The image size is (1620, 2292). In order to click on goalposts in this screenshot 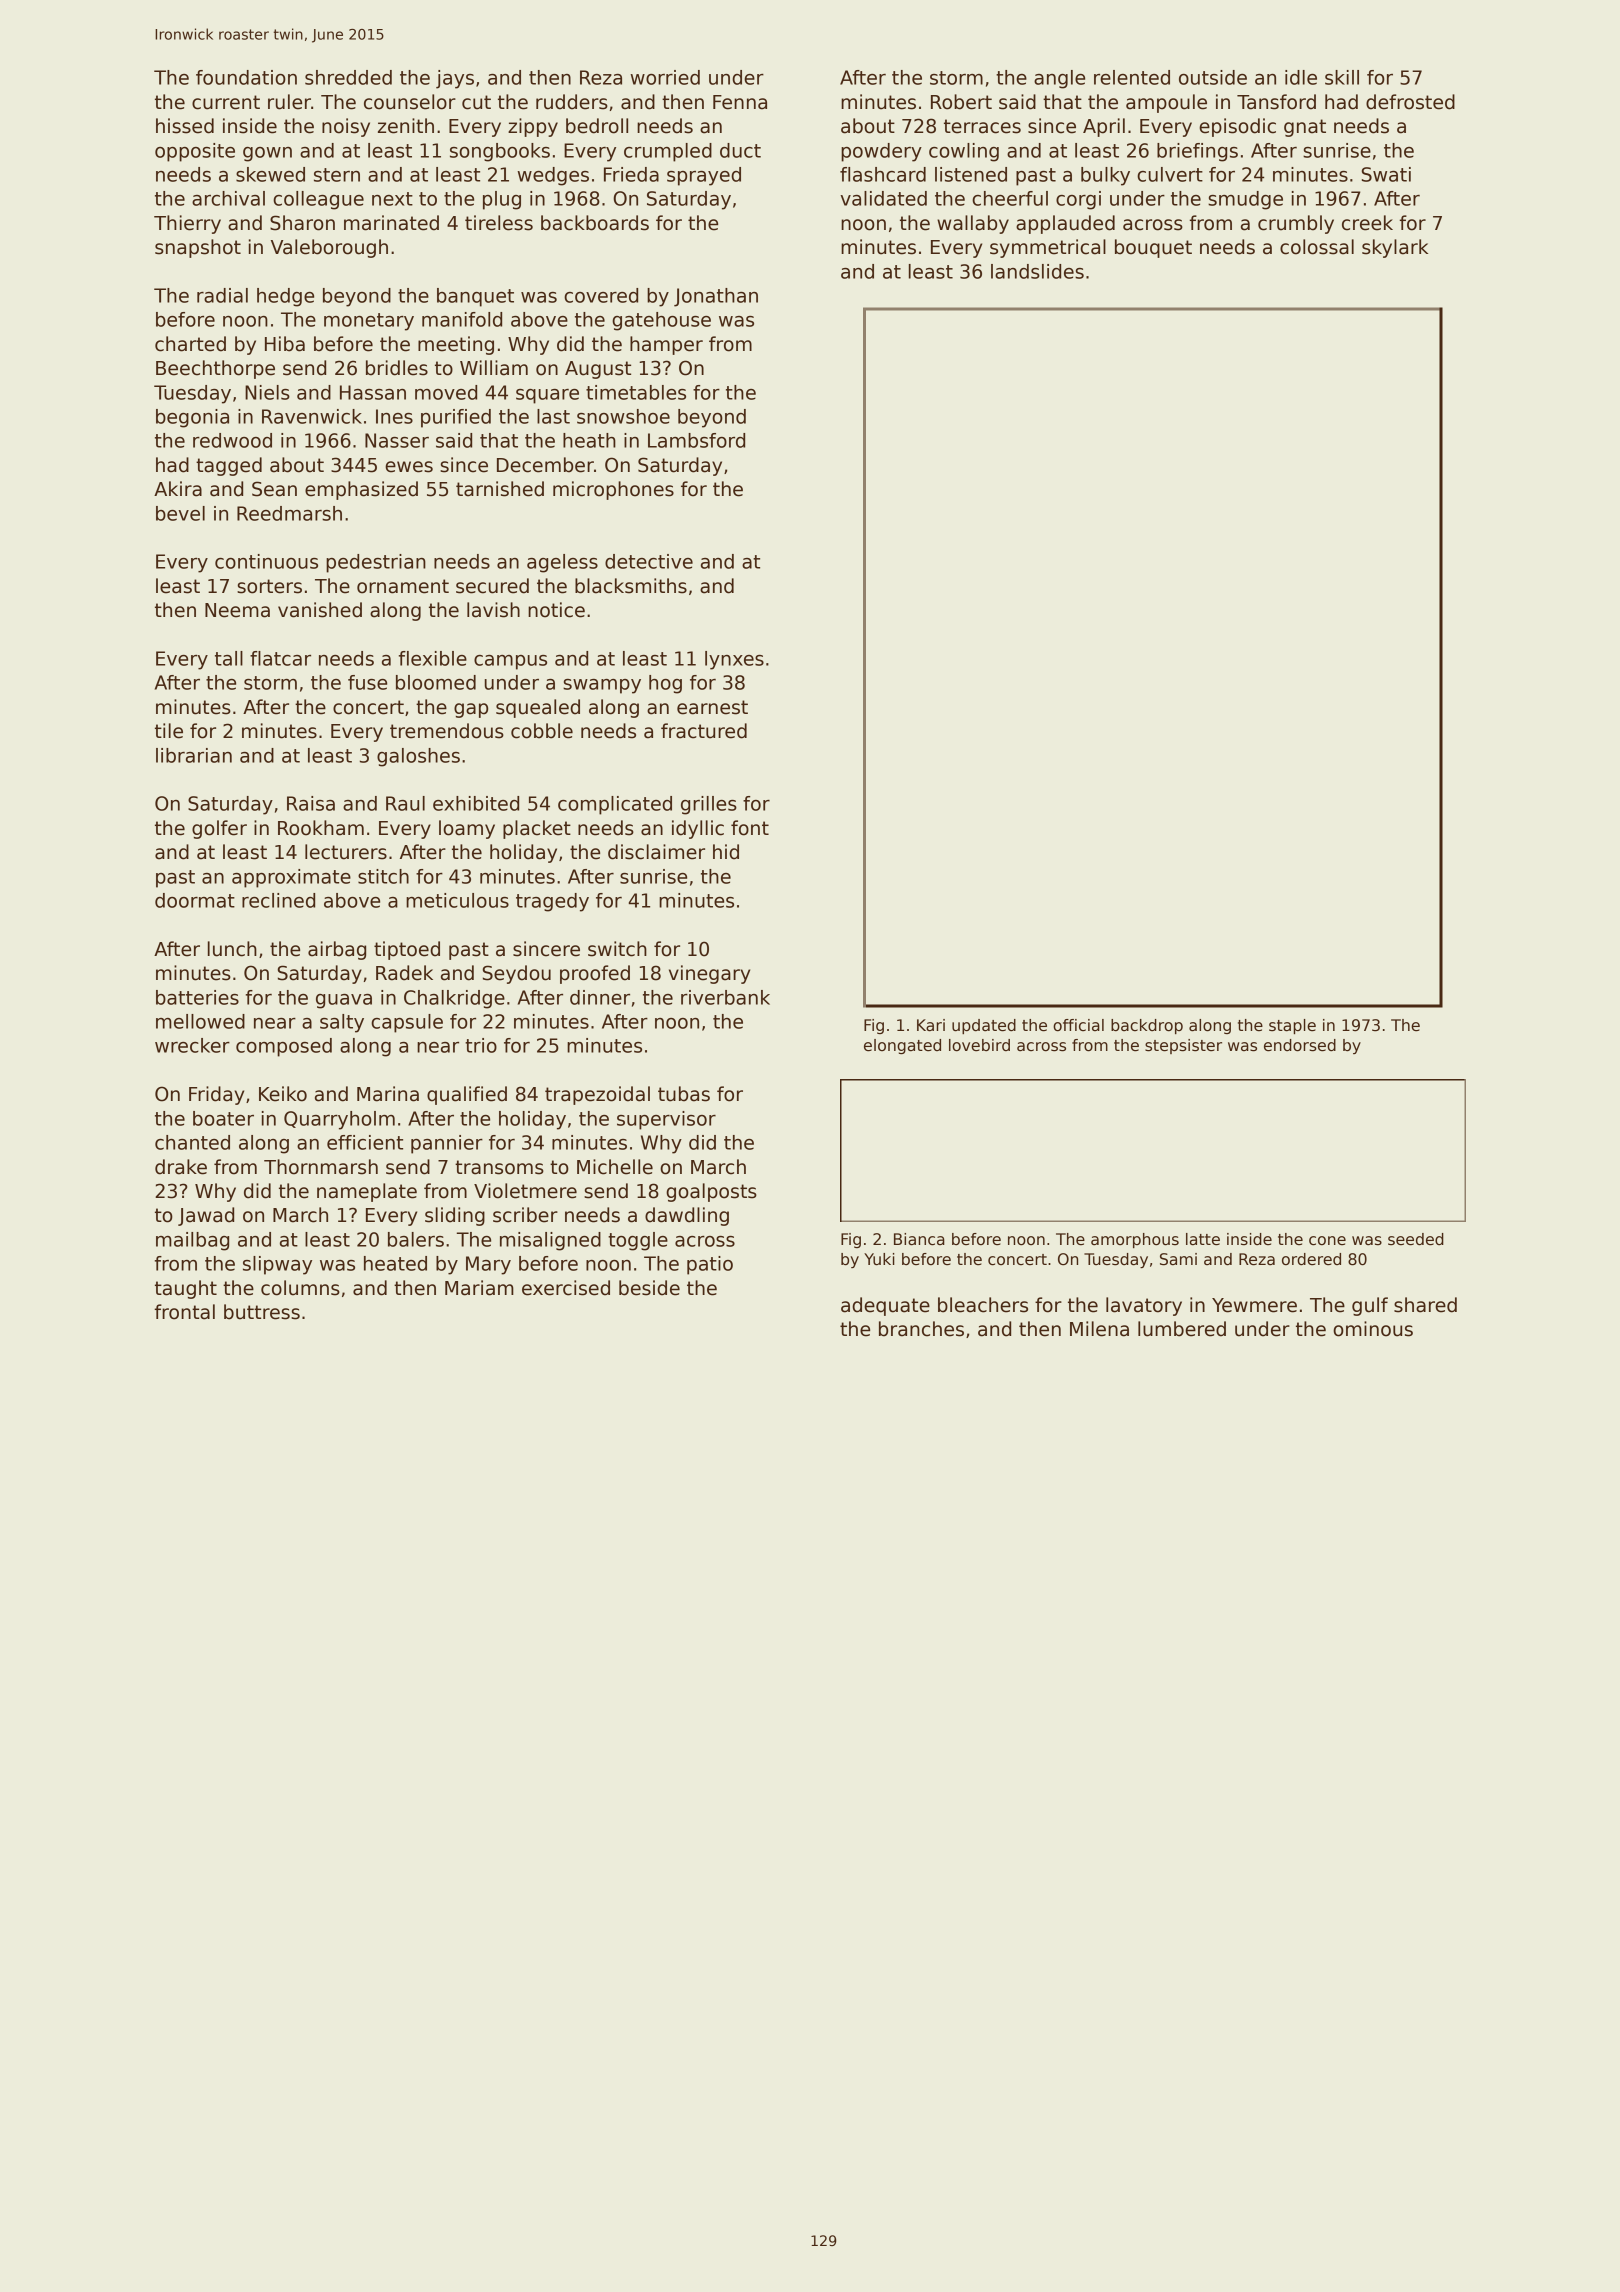, I will do `click(711, 1192)`.
